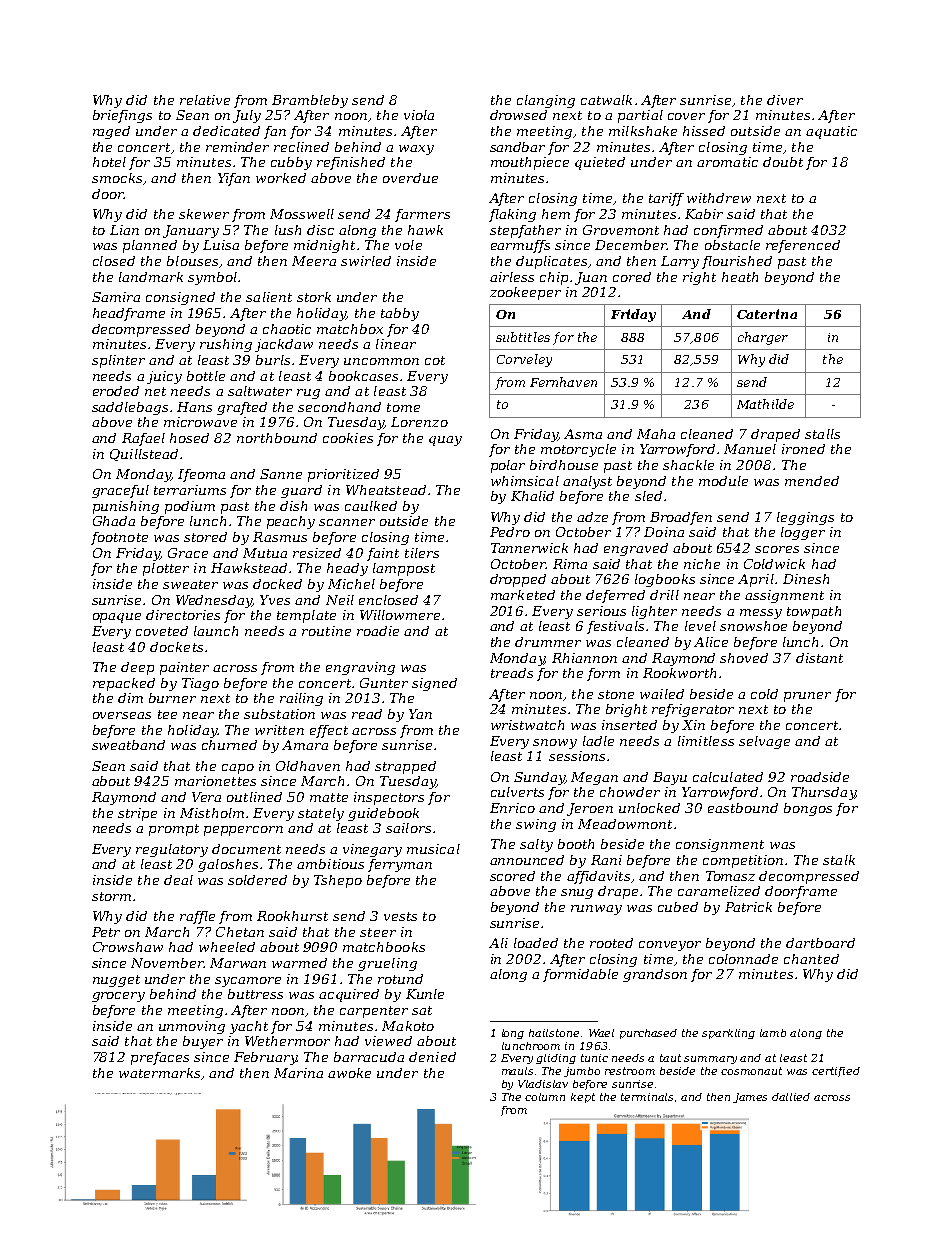 This image has height=1233, width=952. What do you see at coordinates (527, 725) in the image?
I see `wristwatch` at bounding box center [527, 725].
